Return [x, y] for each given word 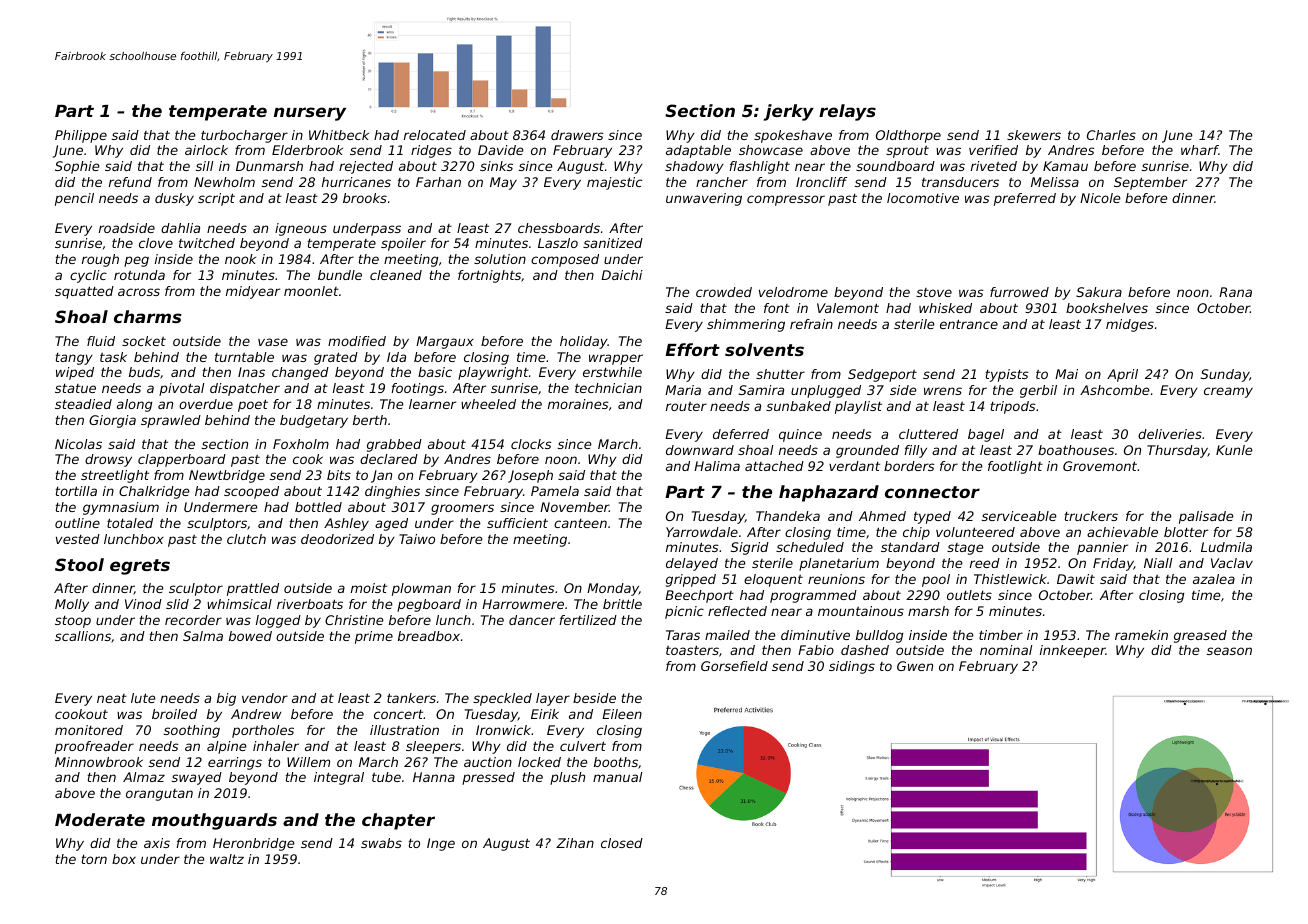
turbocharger [244, 136]
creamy [1228, 392]
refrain [811, 324]
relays [847, 112]
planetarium [839, 564]
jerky [789, 112]
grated [336, 358]
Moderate [100, 819]
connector [932, 492]
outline [77, 523]
